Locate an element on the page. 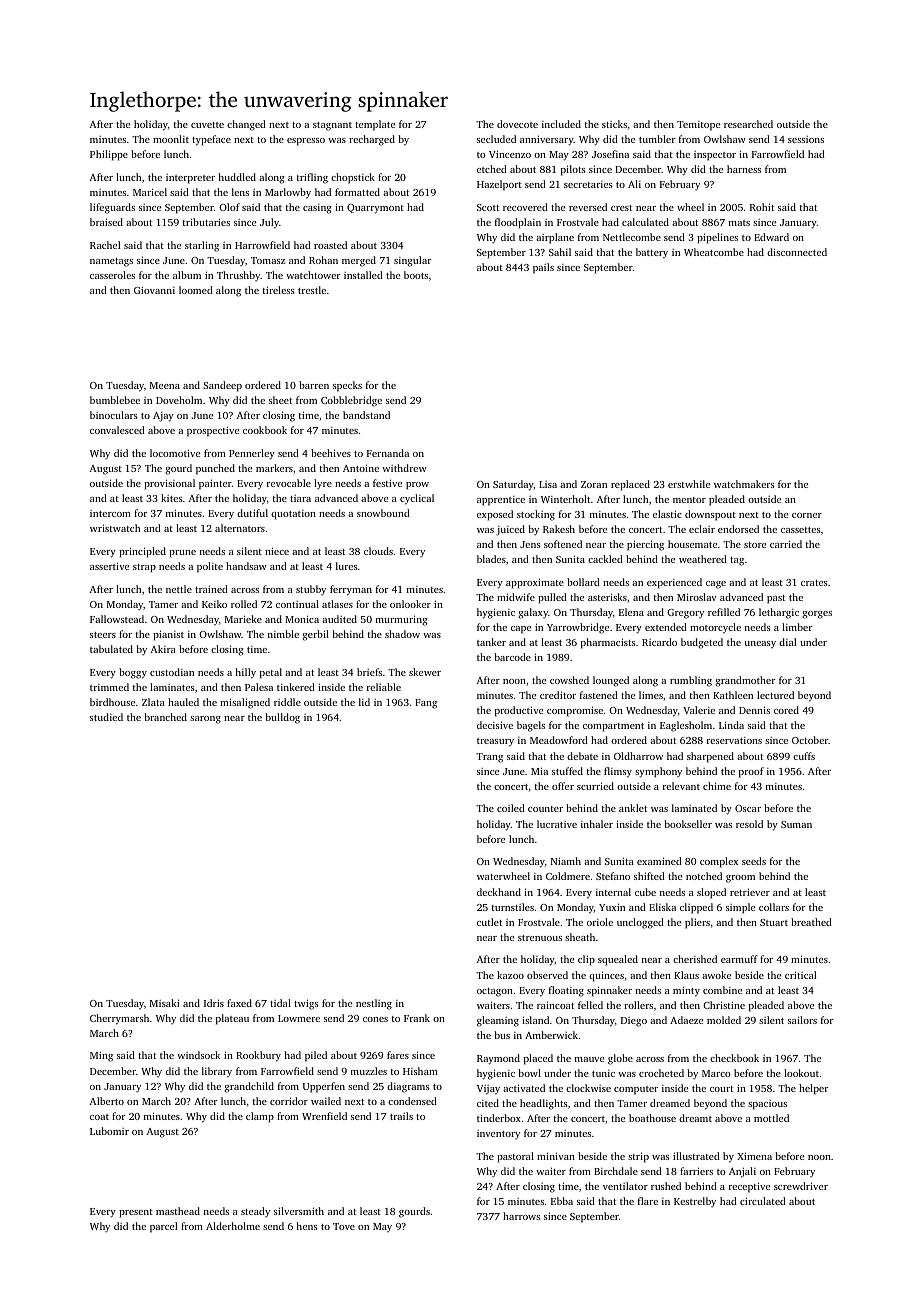 Image resolution: width=924 pixels, height=1308 pixels. secluded is located at coordinates (496, 139).
